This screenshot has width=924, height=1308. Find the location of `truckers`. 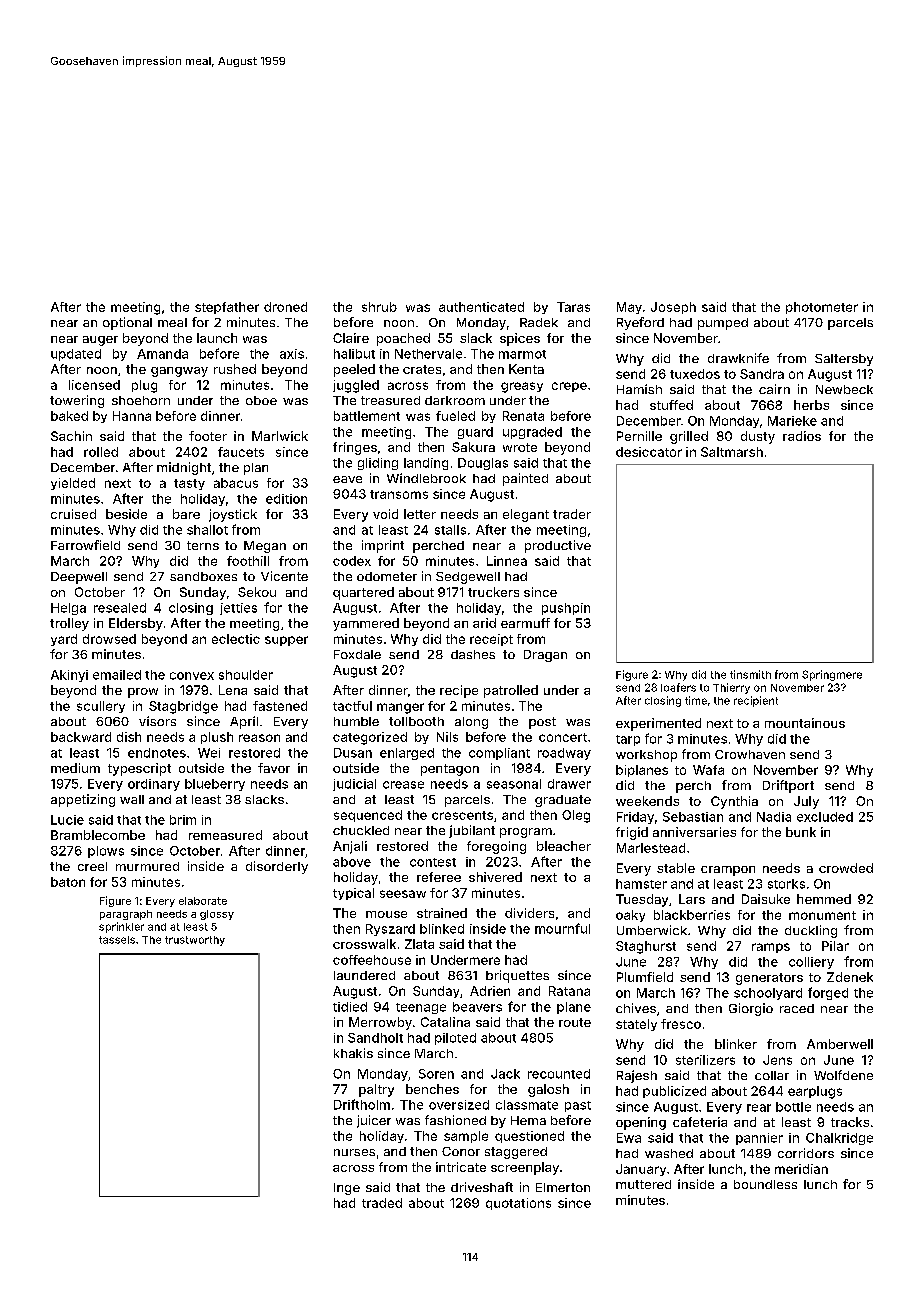

truckers is located at coordinates (493, 592).
